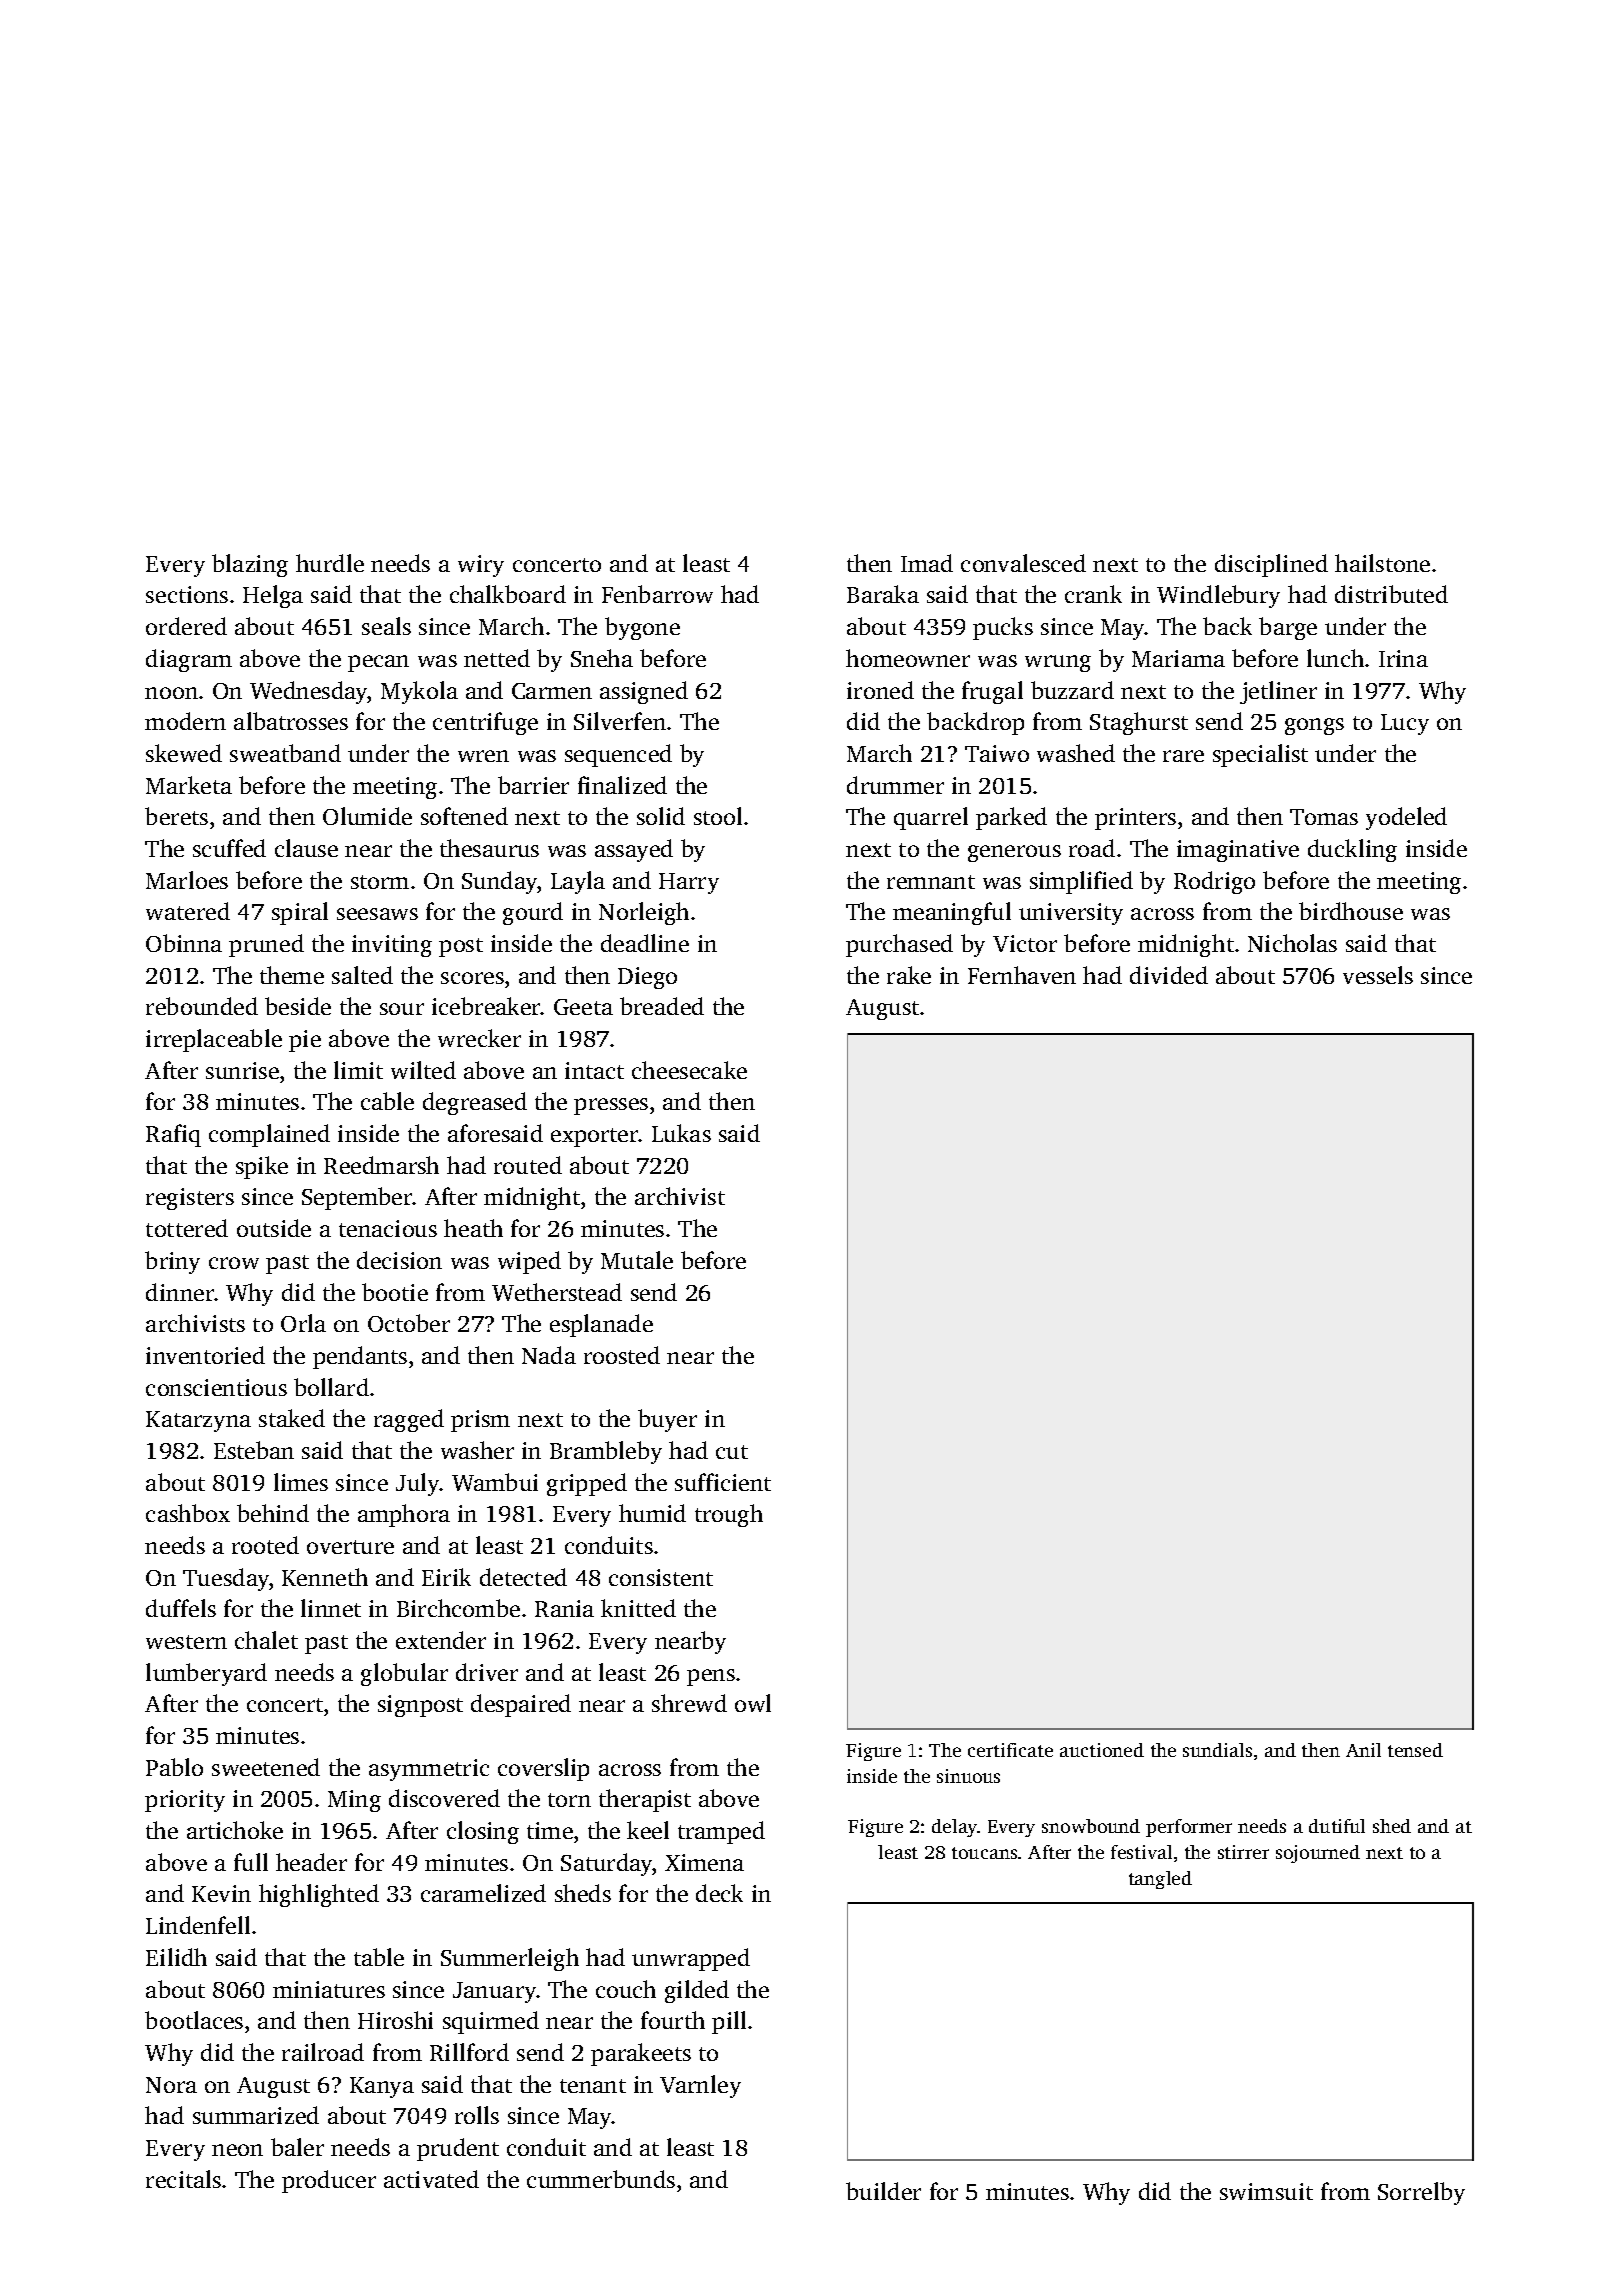  I want to click on sufficient, so click(723, 1482).
